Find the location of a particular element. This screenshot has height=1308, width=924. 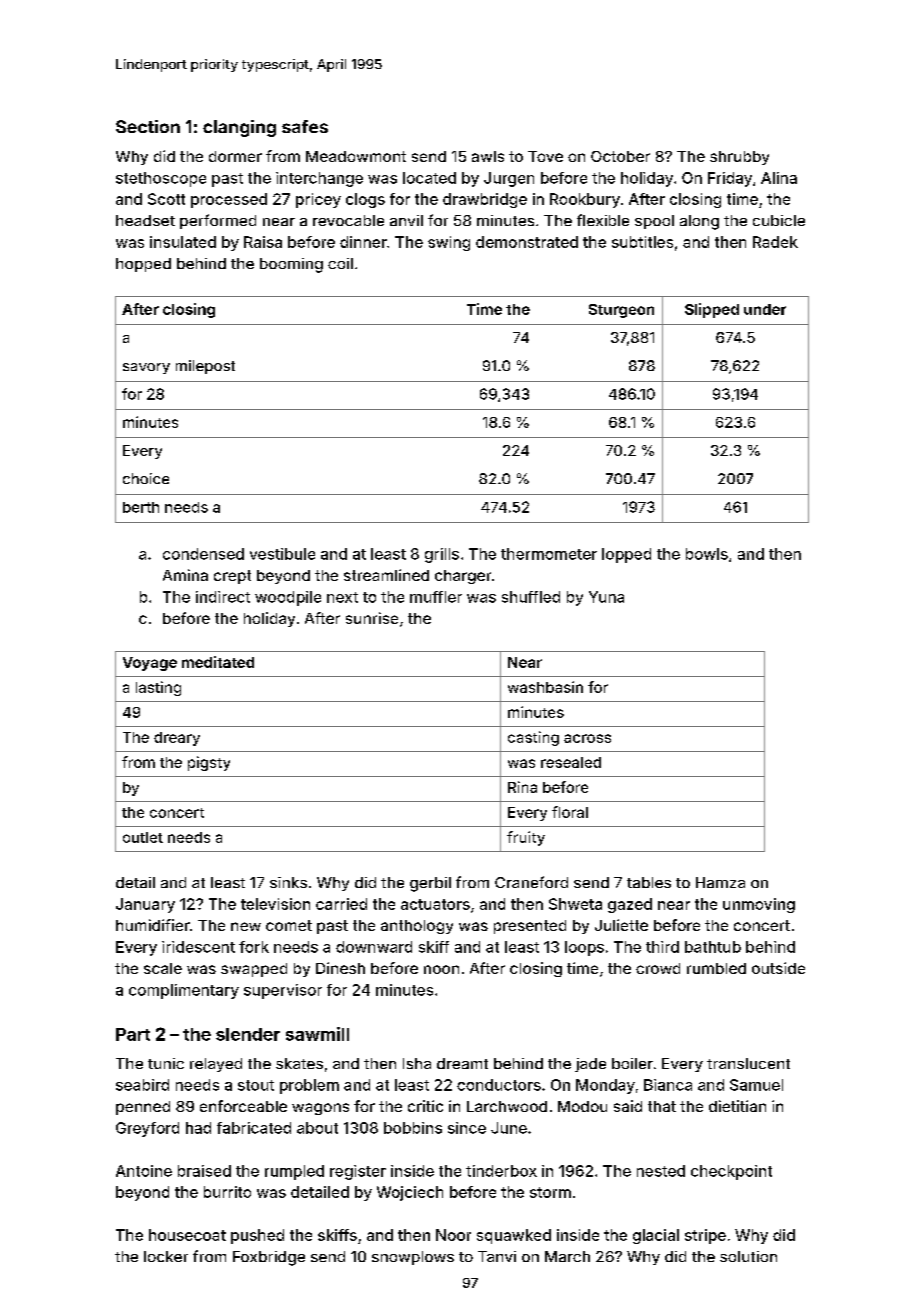

safes is located at coordinates (305, 126).
